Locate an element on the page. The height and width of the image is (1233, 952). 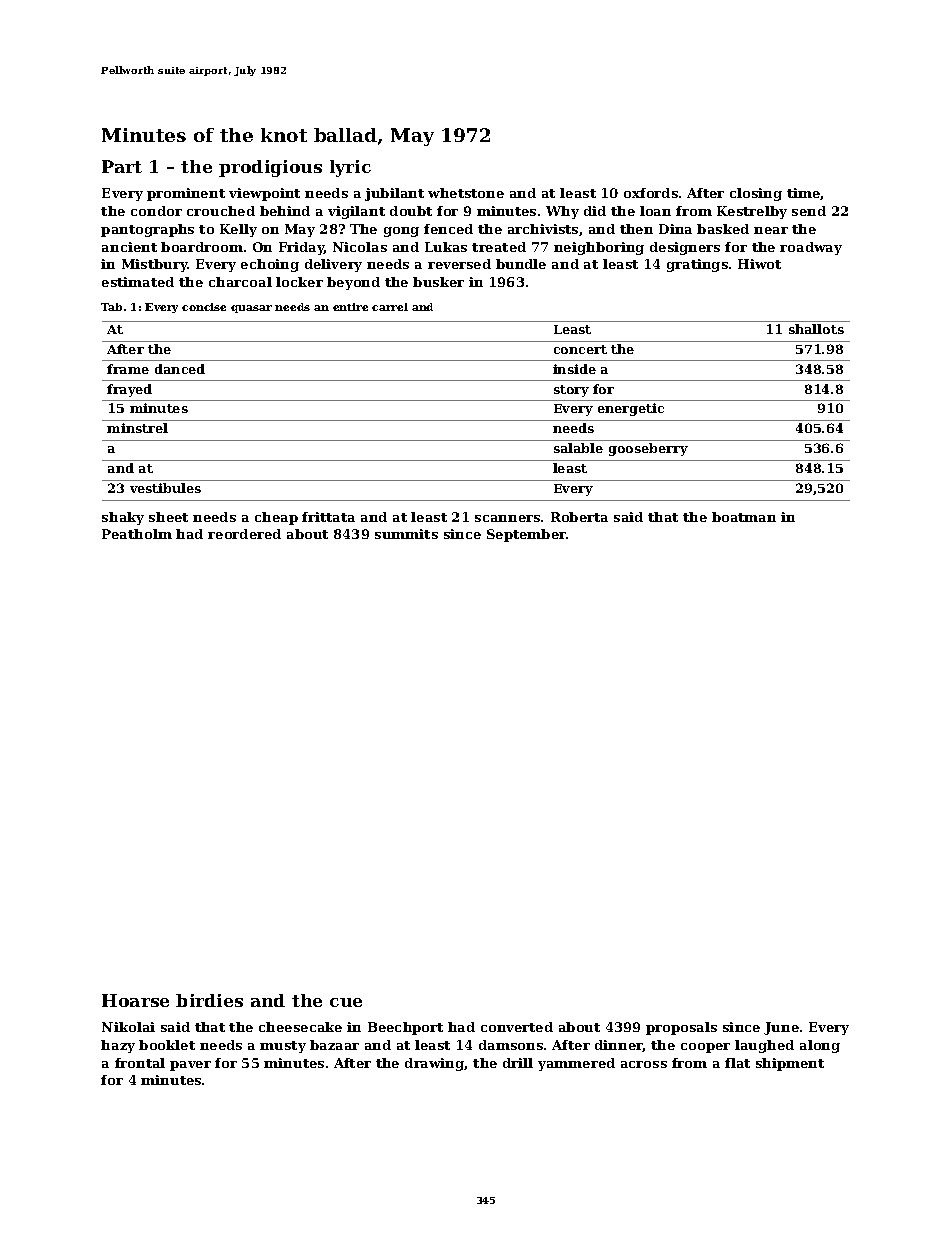
prodigious is located at coordinates (270, 168).
